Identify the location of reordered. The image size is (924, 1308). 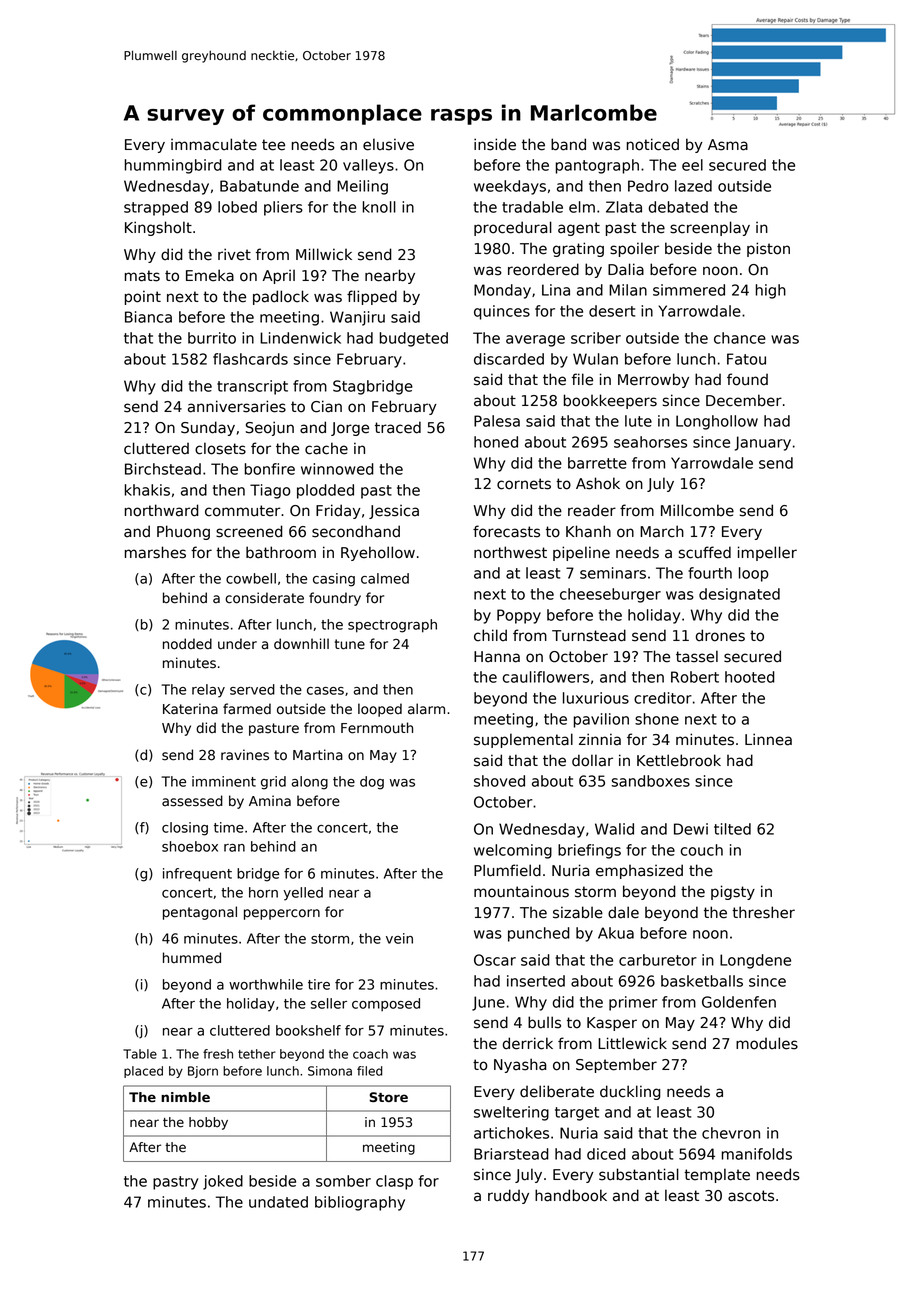
(543, 269).
